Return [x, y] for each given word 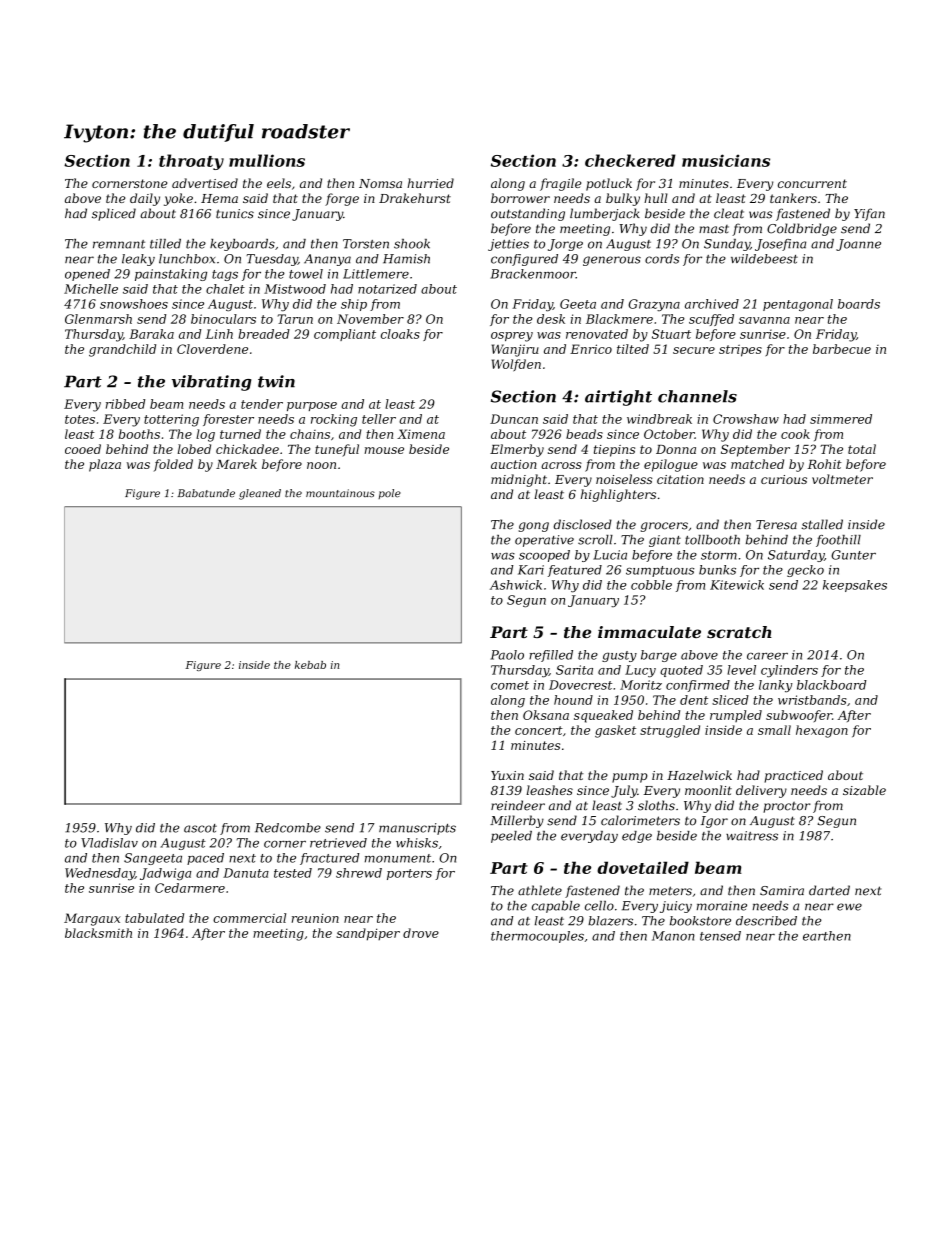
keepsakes [855, 586]
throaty [191, 162]
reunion [315, 918]
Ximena [421, 434]
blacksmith [98, 933]
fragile [560, 184]
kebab [310, 665]
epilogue [671, 465]
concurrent [812, 183]
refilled [551, 656]
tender [262, 404]
